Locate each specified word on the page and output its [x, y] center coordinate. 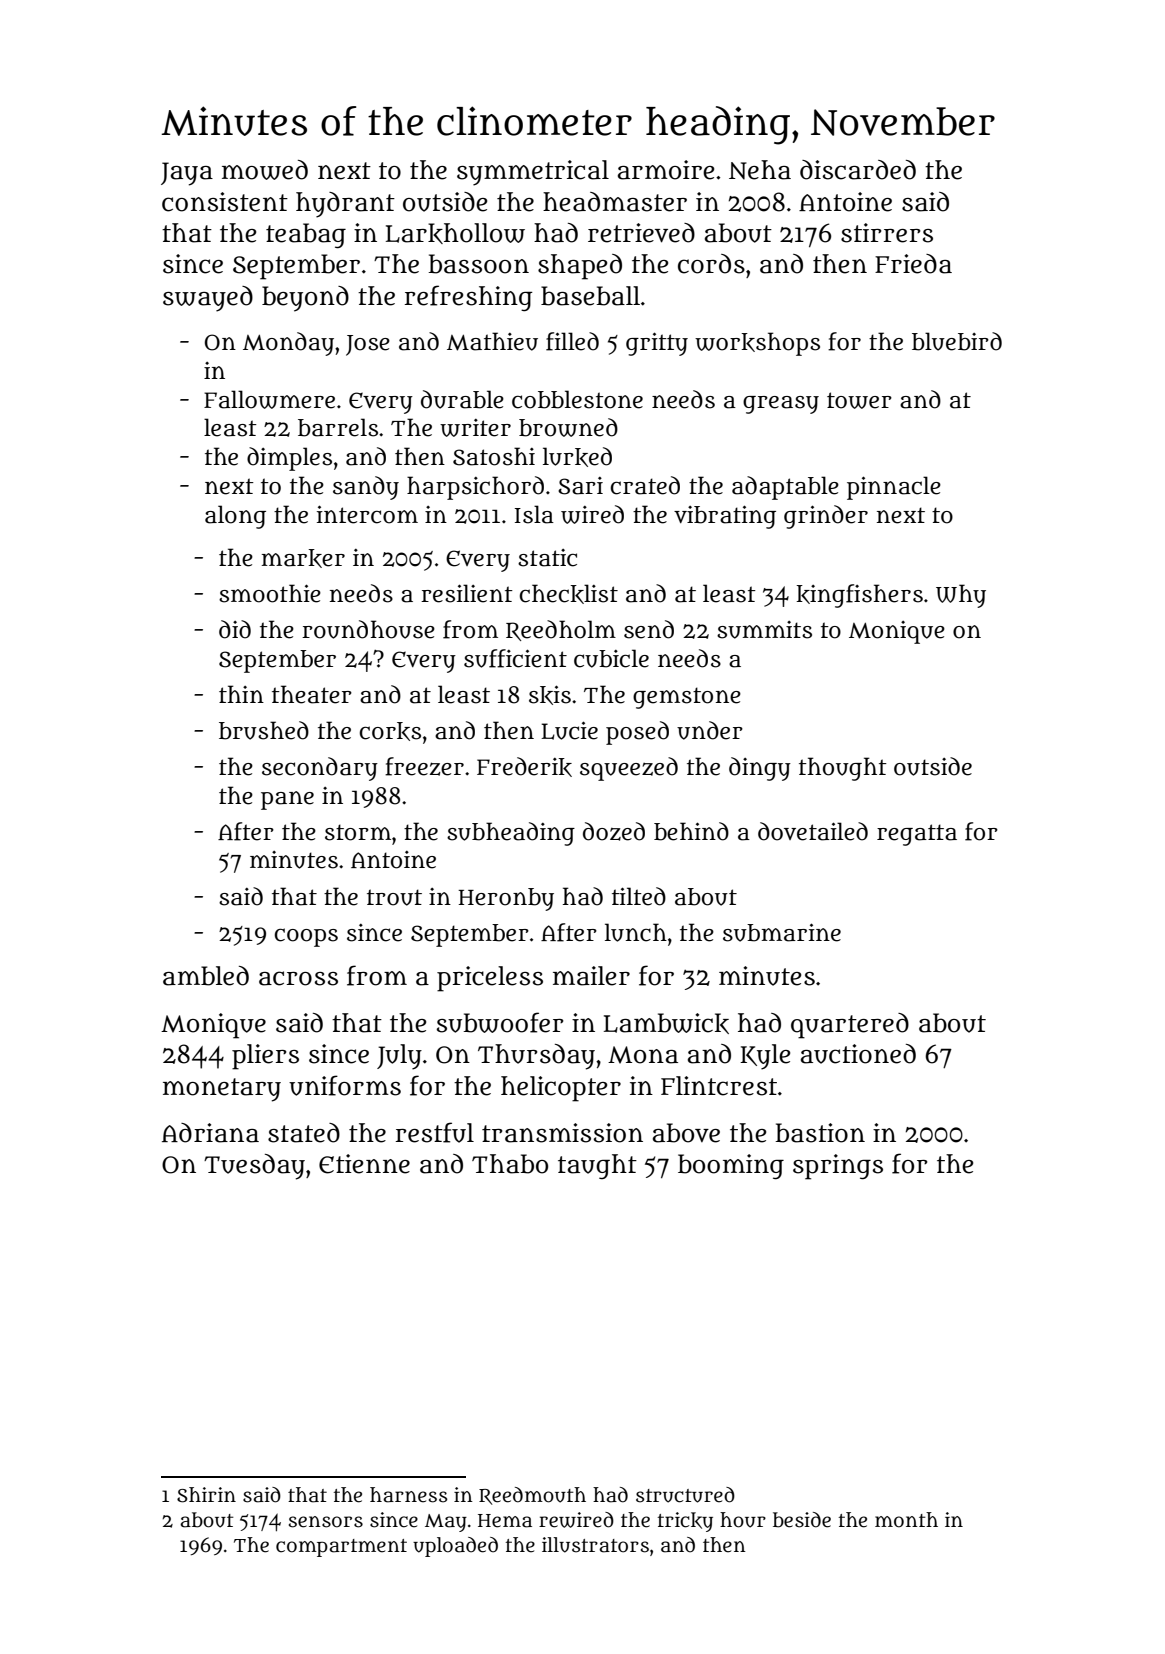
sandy [366, 488]
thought [843, 769]
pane [287, 800]
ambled [206, 976]
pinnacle [894, 488]
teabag [306, 235]
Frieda [913, 264]
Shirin [206, 1495]
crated [645, 485]
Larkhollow [455, 233]
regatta [917, 835]
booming [731, 1166]
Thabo [510, 1164]
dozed [614, 831]
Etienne [364, 1164]
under [710, 730]
